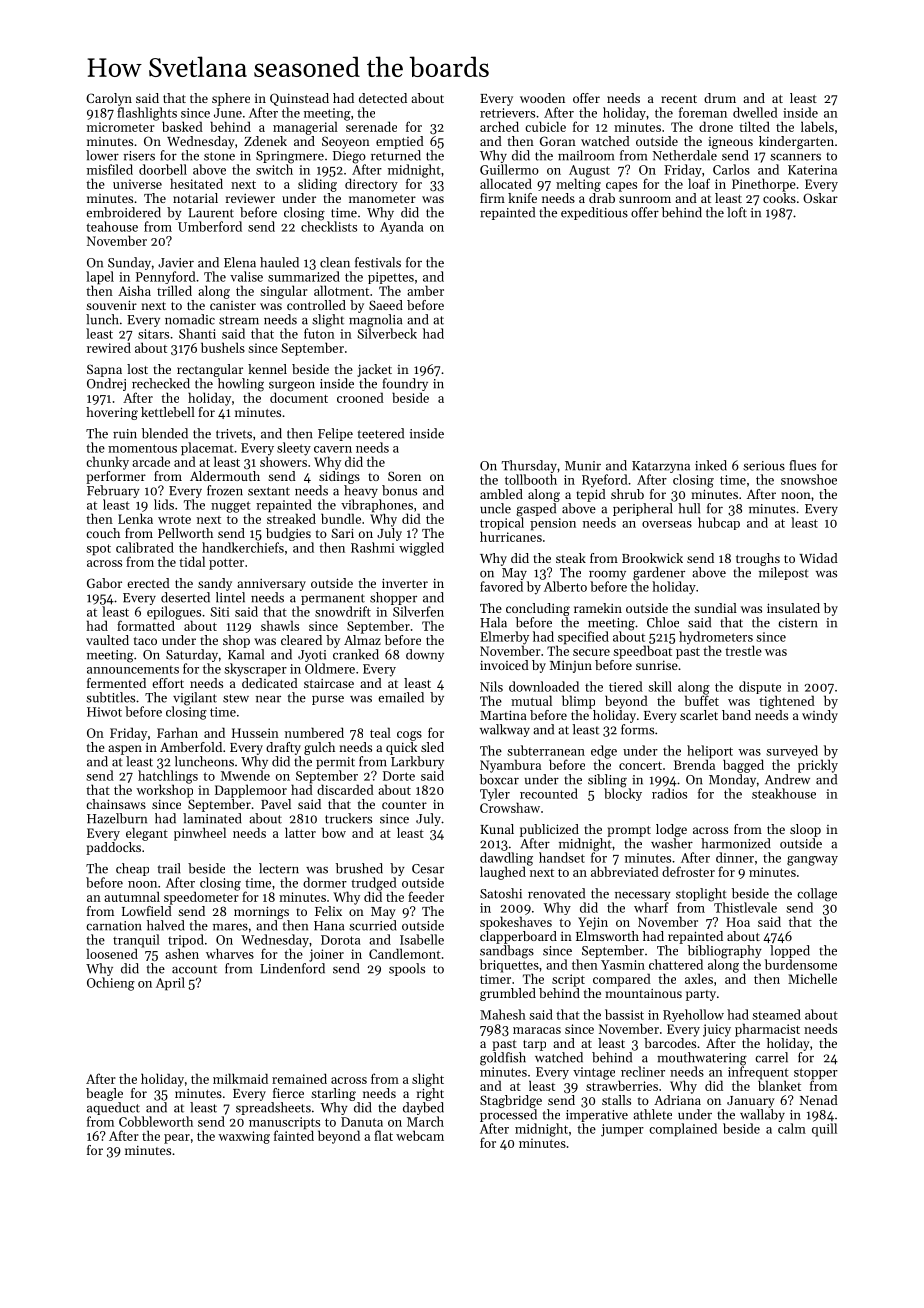 Image resolution: width=924 pixels, height=1308 pixels. What do you see at coordinates (725, 952) in the screenshot?
I see `bibliography` at bounding box center [725, 952].
